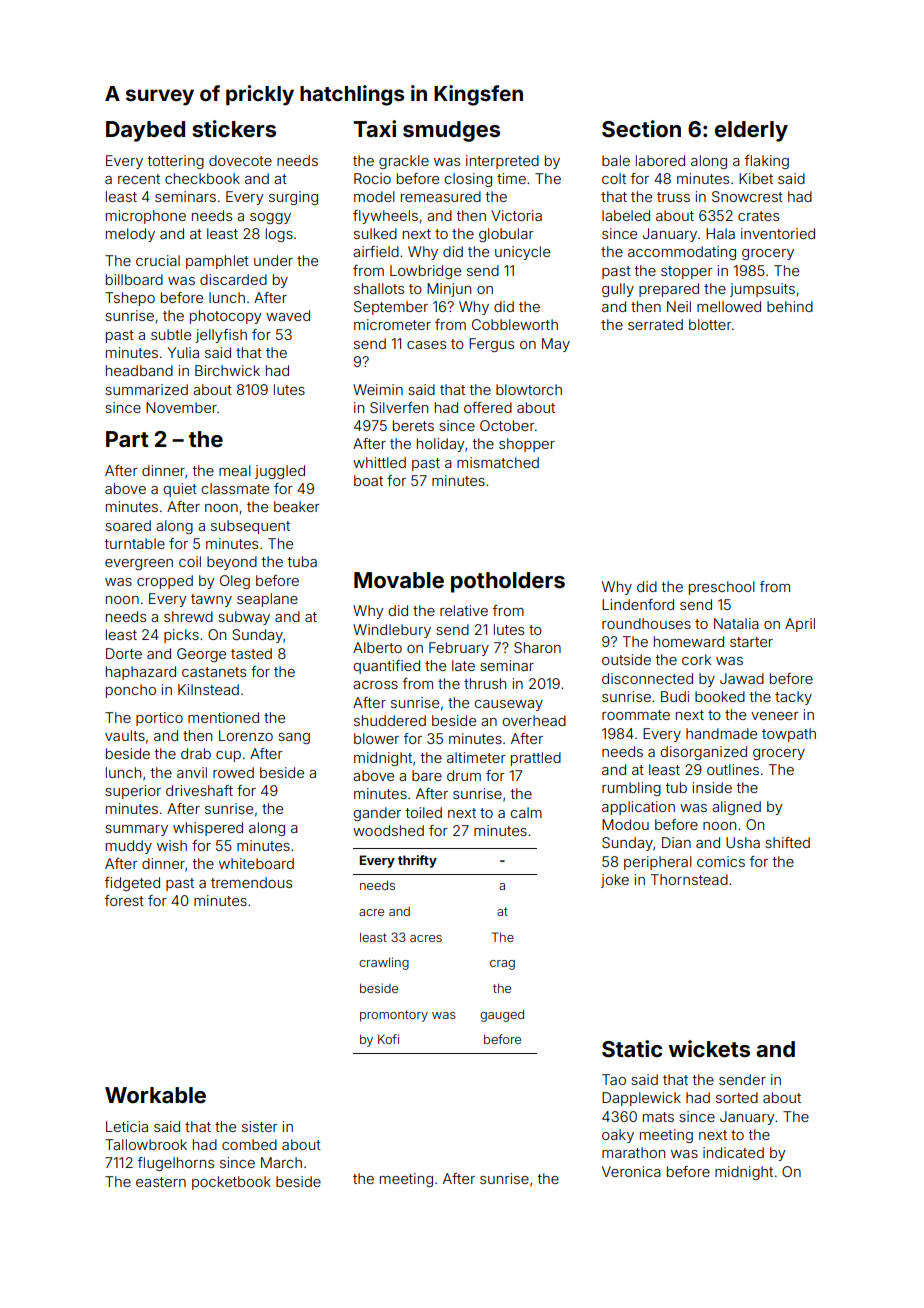 This screenshot has height=1308, width=924. Describe the element at coordinates (280, 472) in the screenshot. I see `juggled` at that location.
